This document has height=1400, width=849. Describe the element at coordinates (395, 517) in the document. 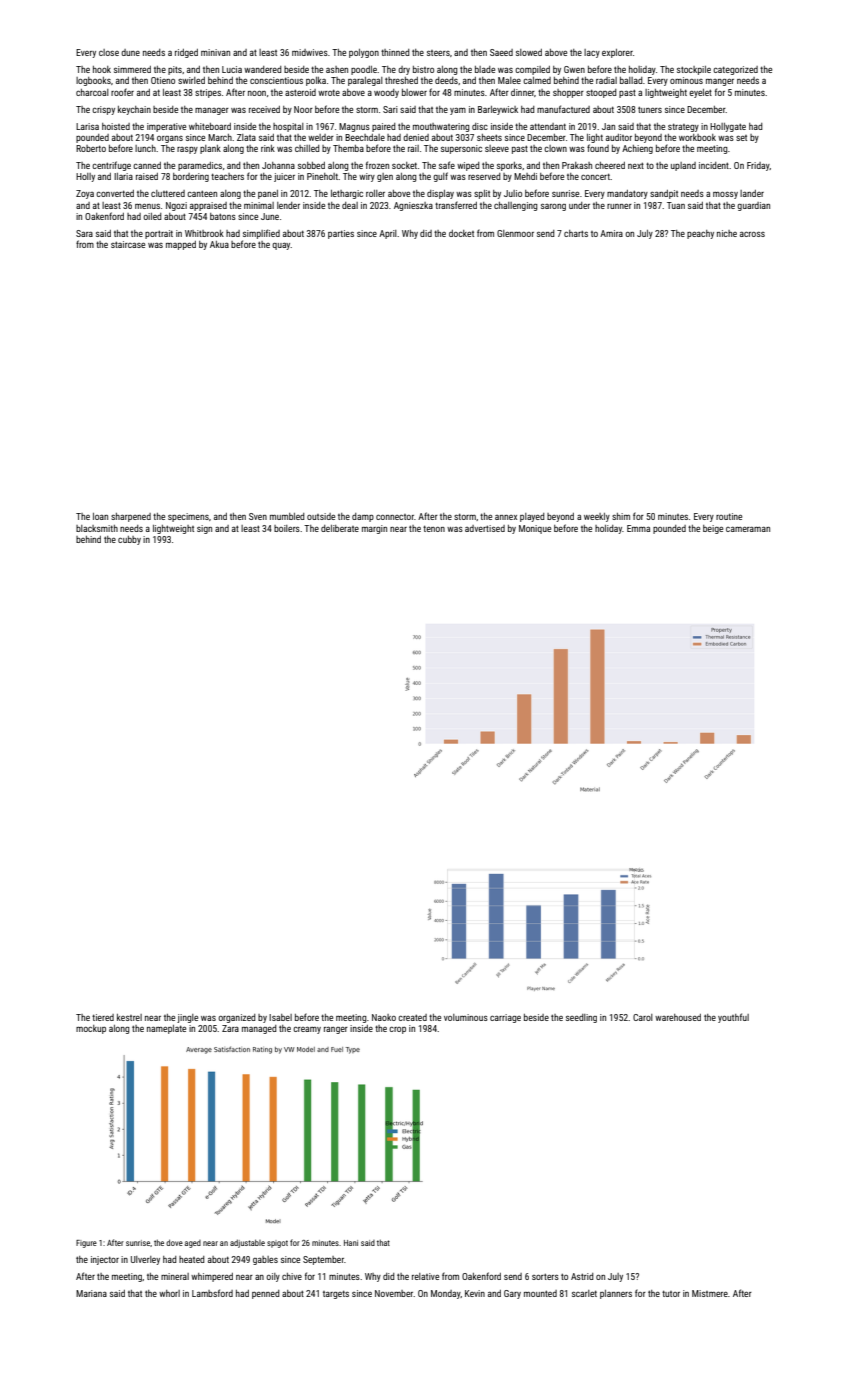

I see `connector` at that location.
